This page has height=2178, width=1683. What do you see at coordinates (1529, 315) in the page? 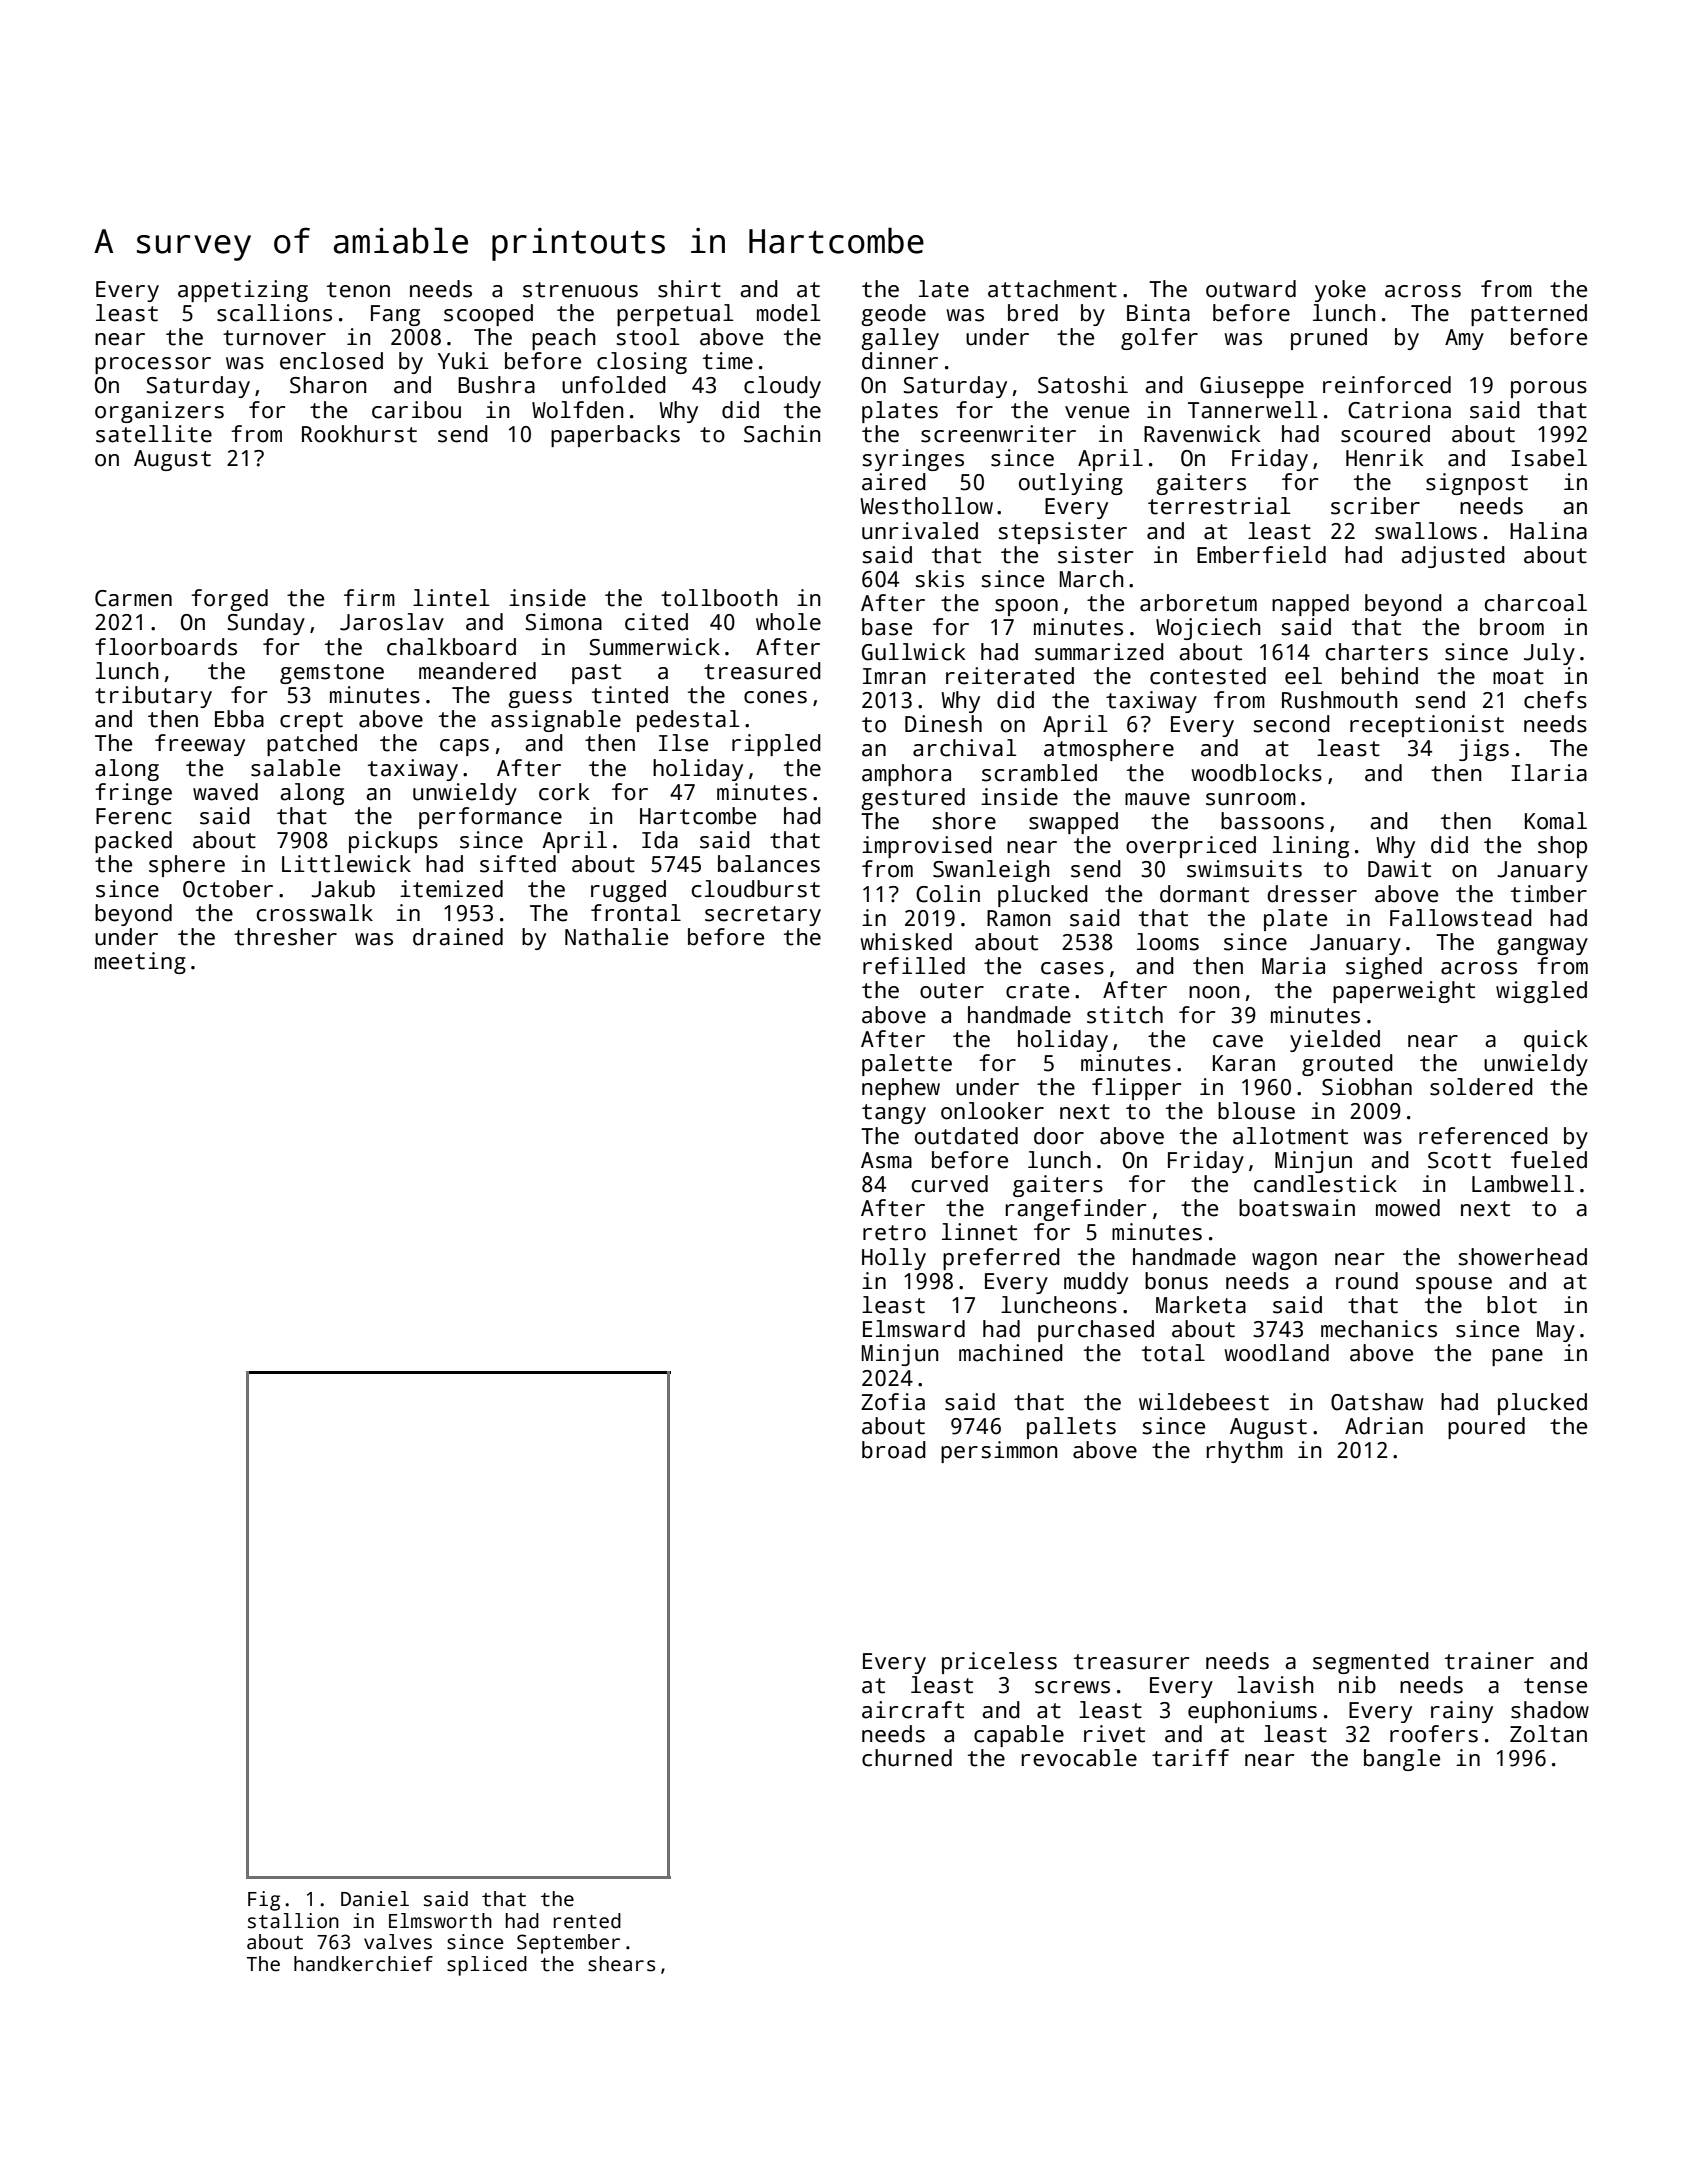
I see `patterned` at bounding box center [1529, 315].
